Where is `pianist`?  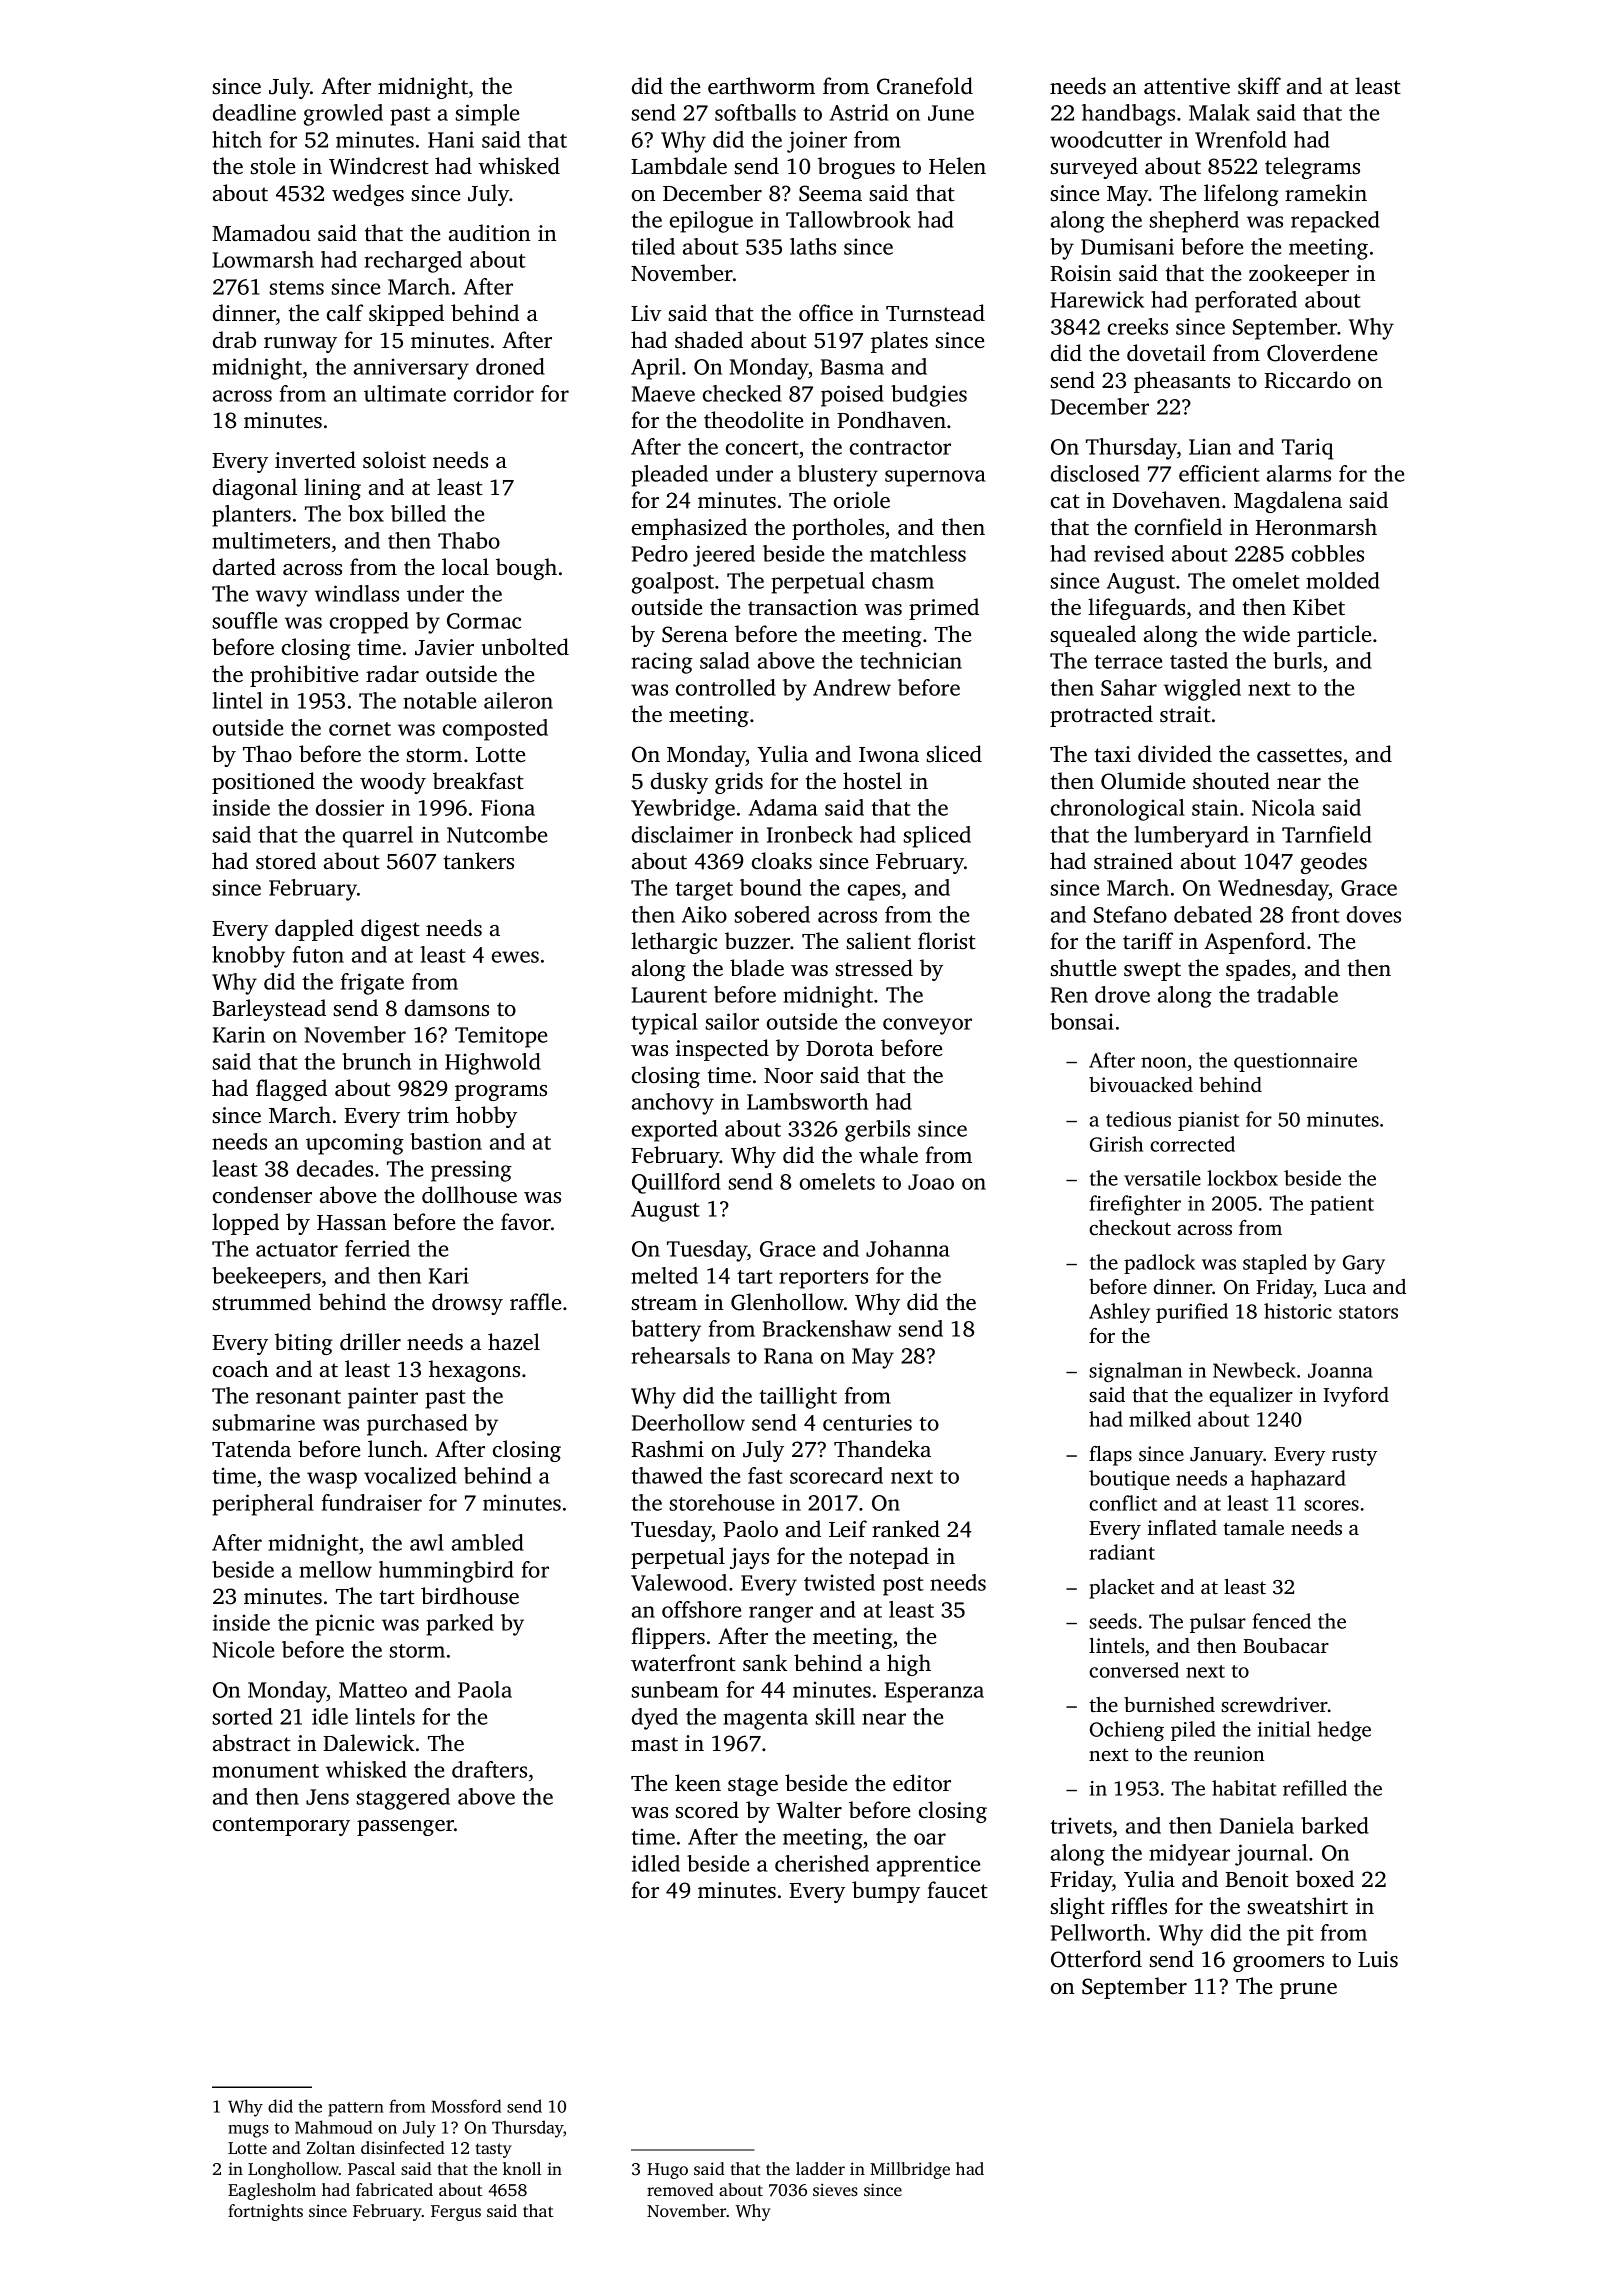 pianist is located at coordinates (1209, 1121).
